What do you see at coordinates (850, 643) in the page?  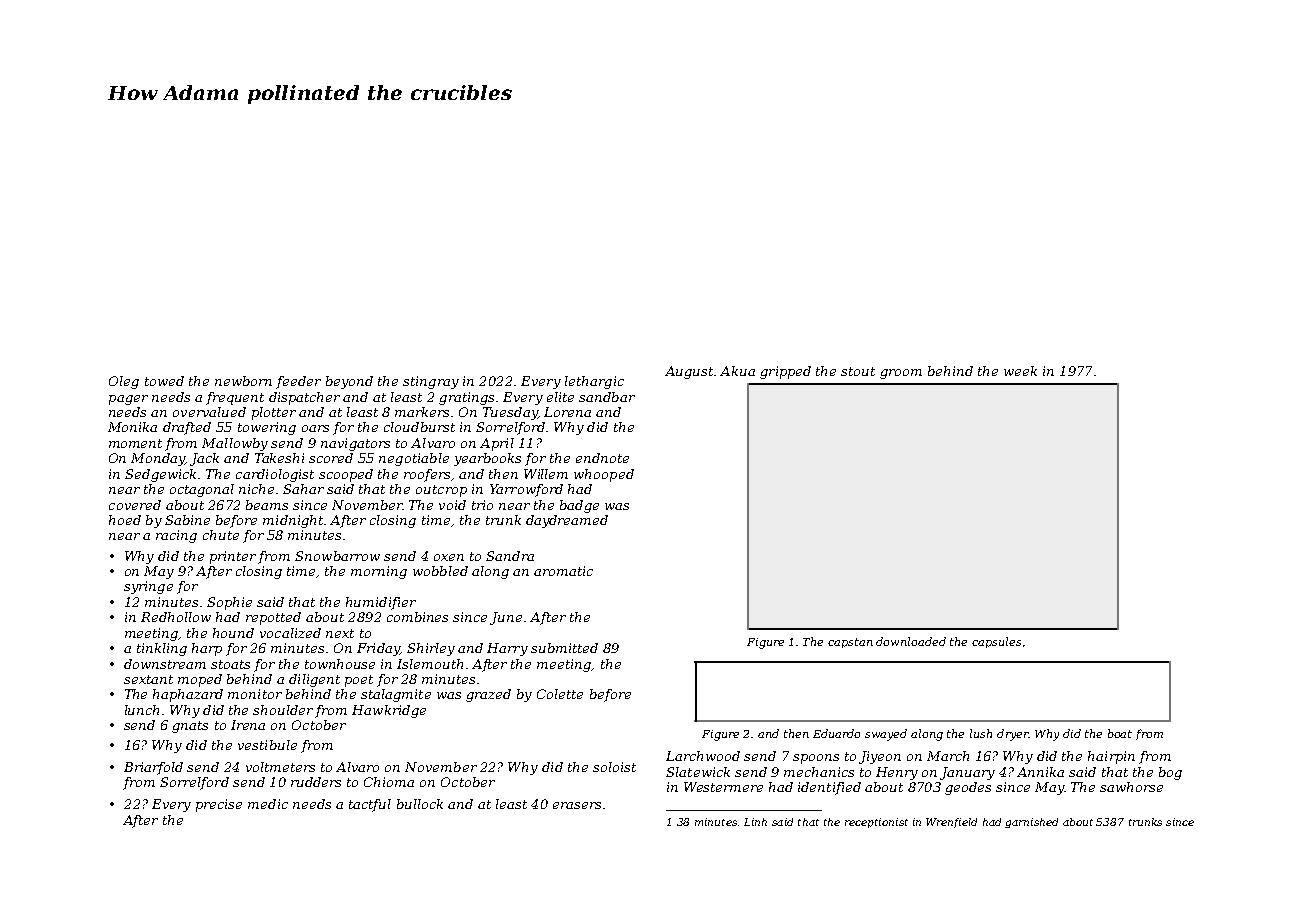 I see `capstan` at bounding box center [850, 643].
